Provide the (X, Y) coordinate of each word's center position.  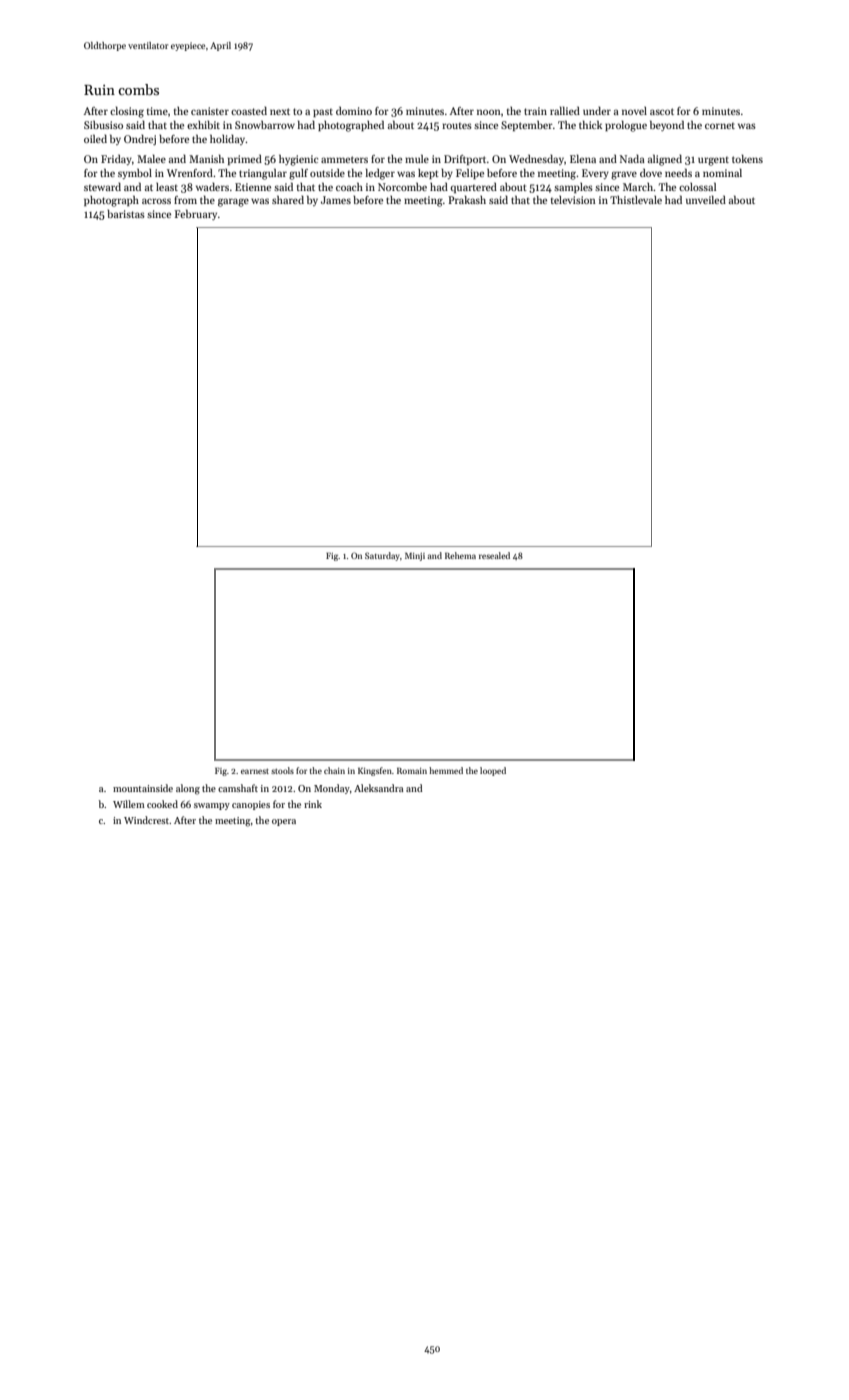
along (188, 789)
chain (334, 770)
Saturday (382, 556)
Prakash (467, 199)
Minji (415, 557)
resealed (494, 555)
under (597, 110)
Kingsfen (375, 771)
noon (489, 112)
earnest (255, 771)
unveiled (706, 199)
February (196, 214)
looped (493, 771)
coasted (249, 110)
